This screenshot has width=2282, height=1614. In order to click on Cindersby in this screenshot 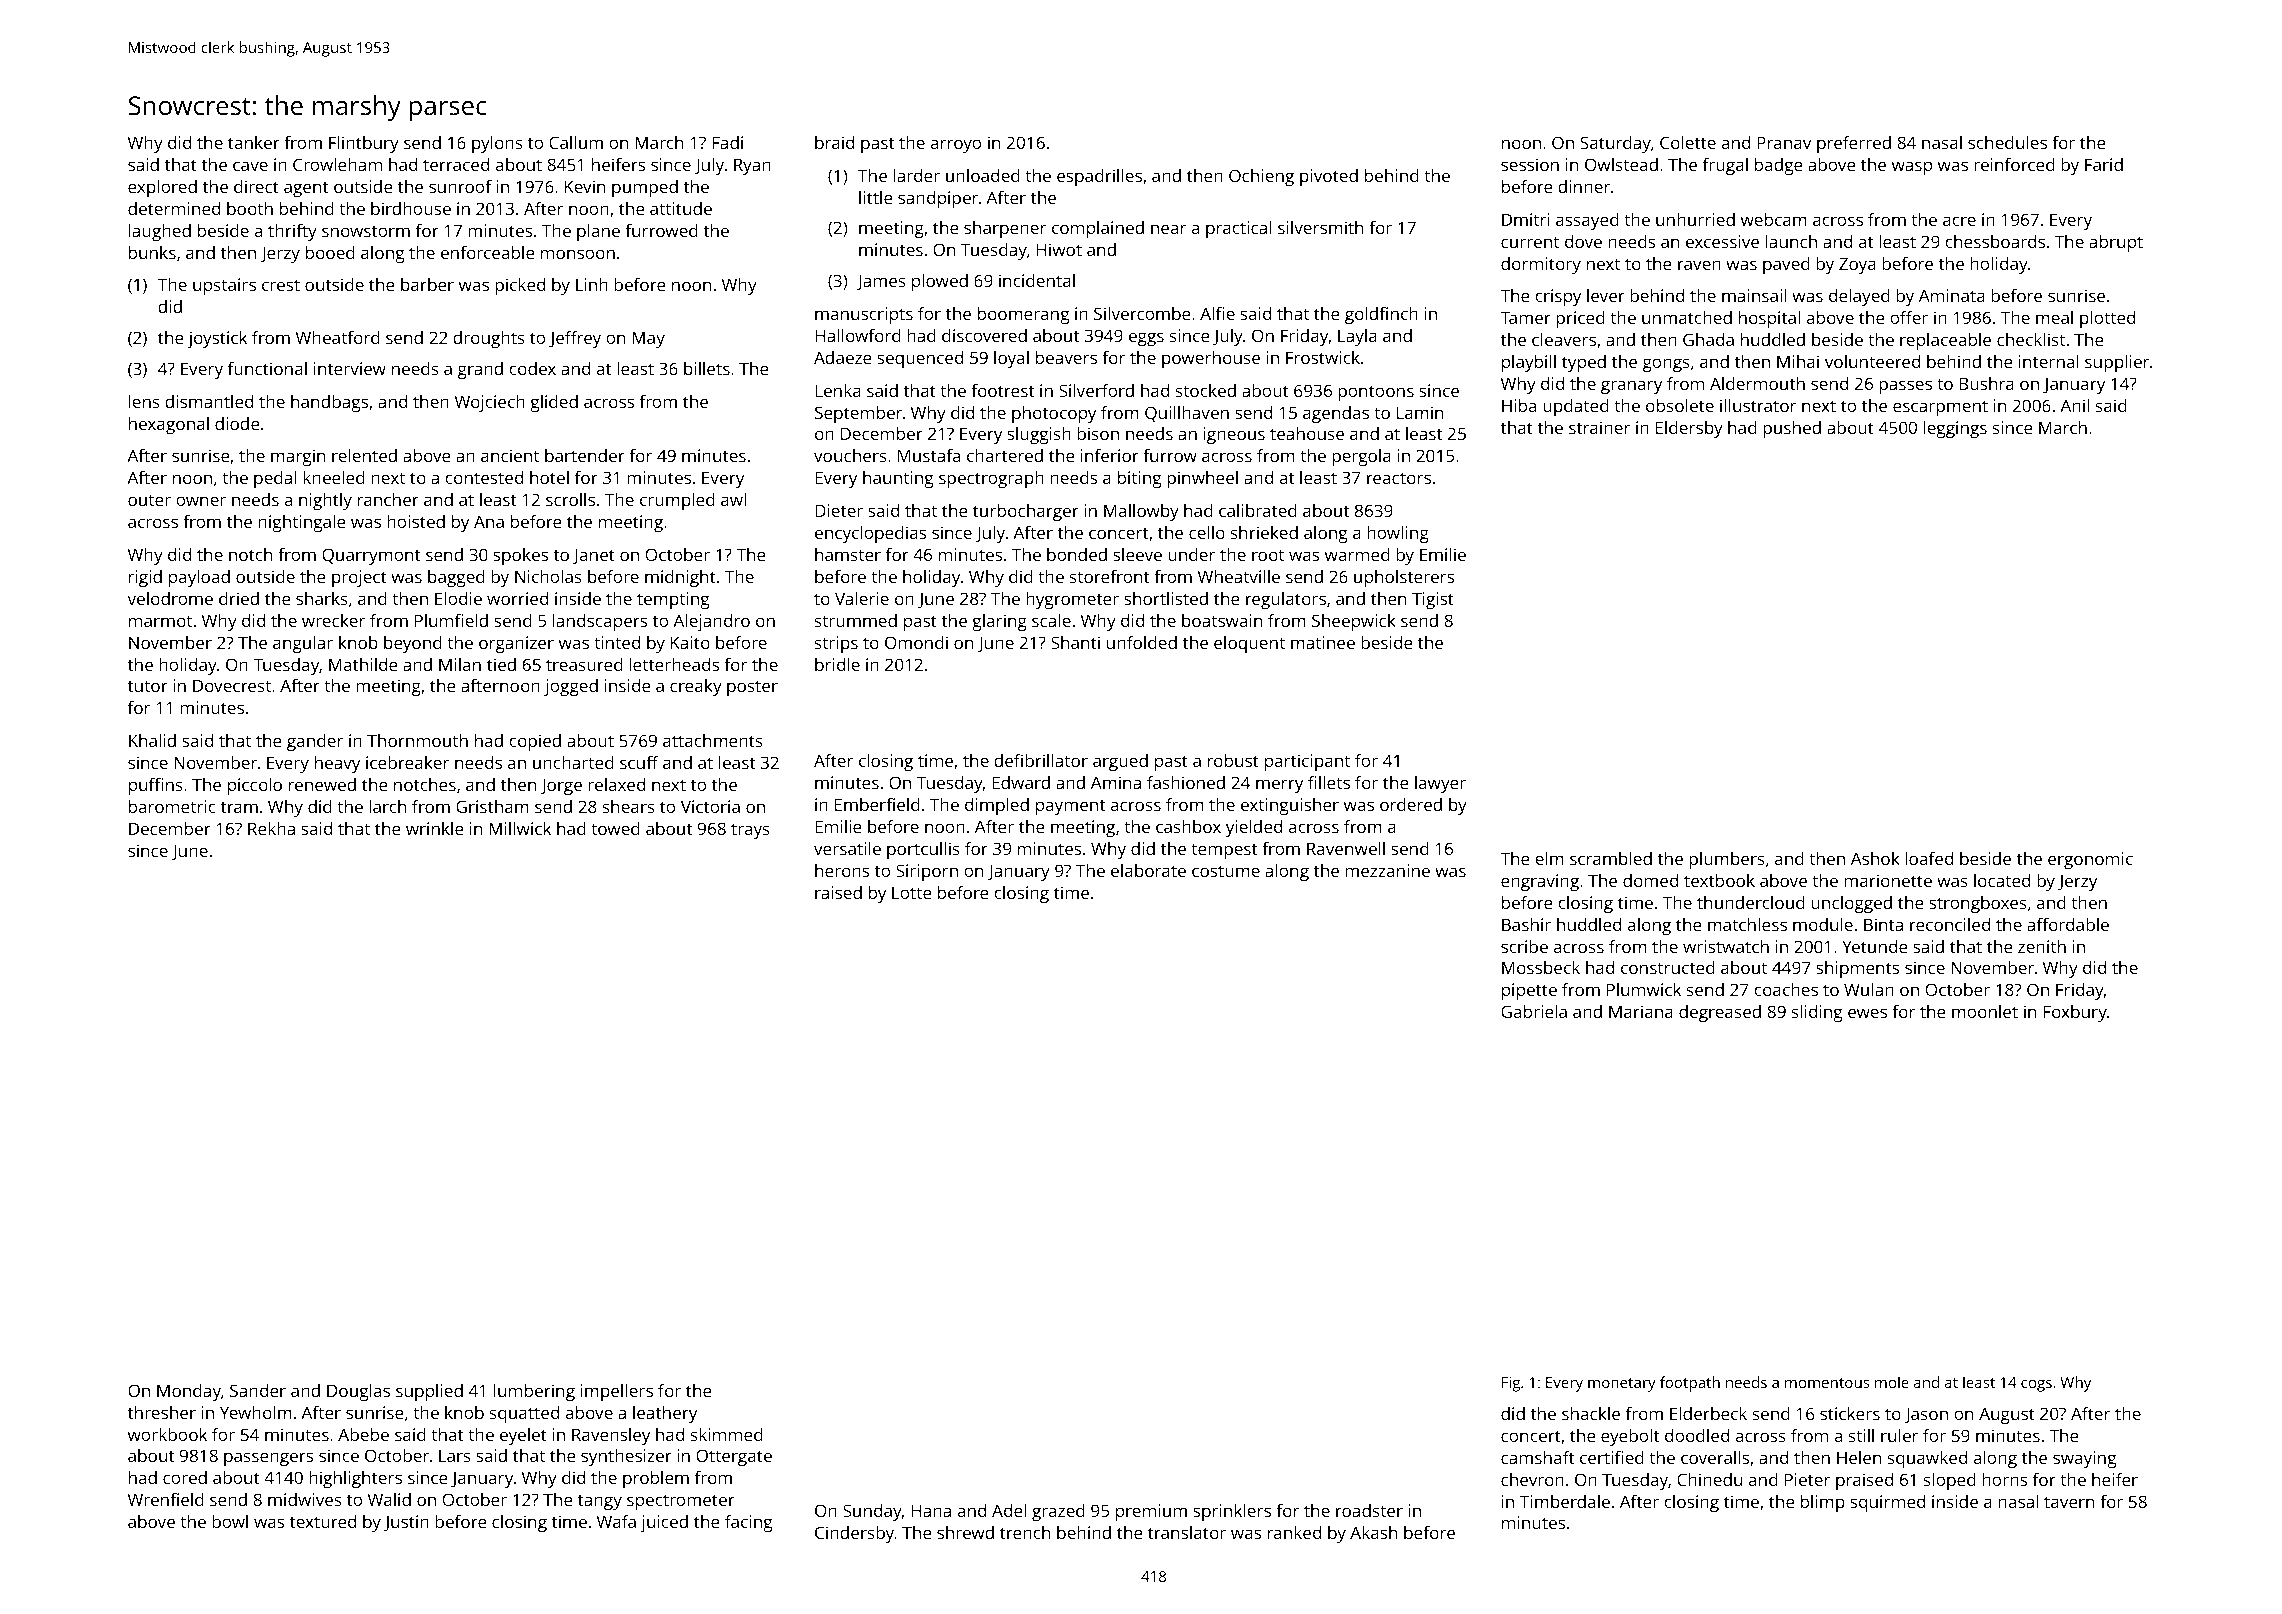, I will do `click(854, 1534)`.
